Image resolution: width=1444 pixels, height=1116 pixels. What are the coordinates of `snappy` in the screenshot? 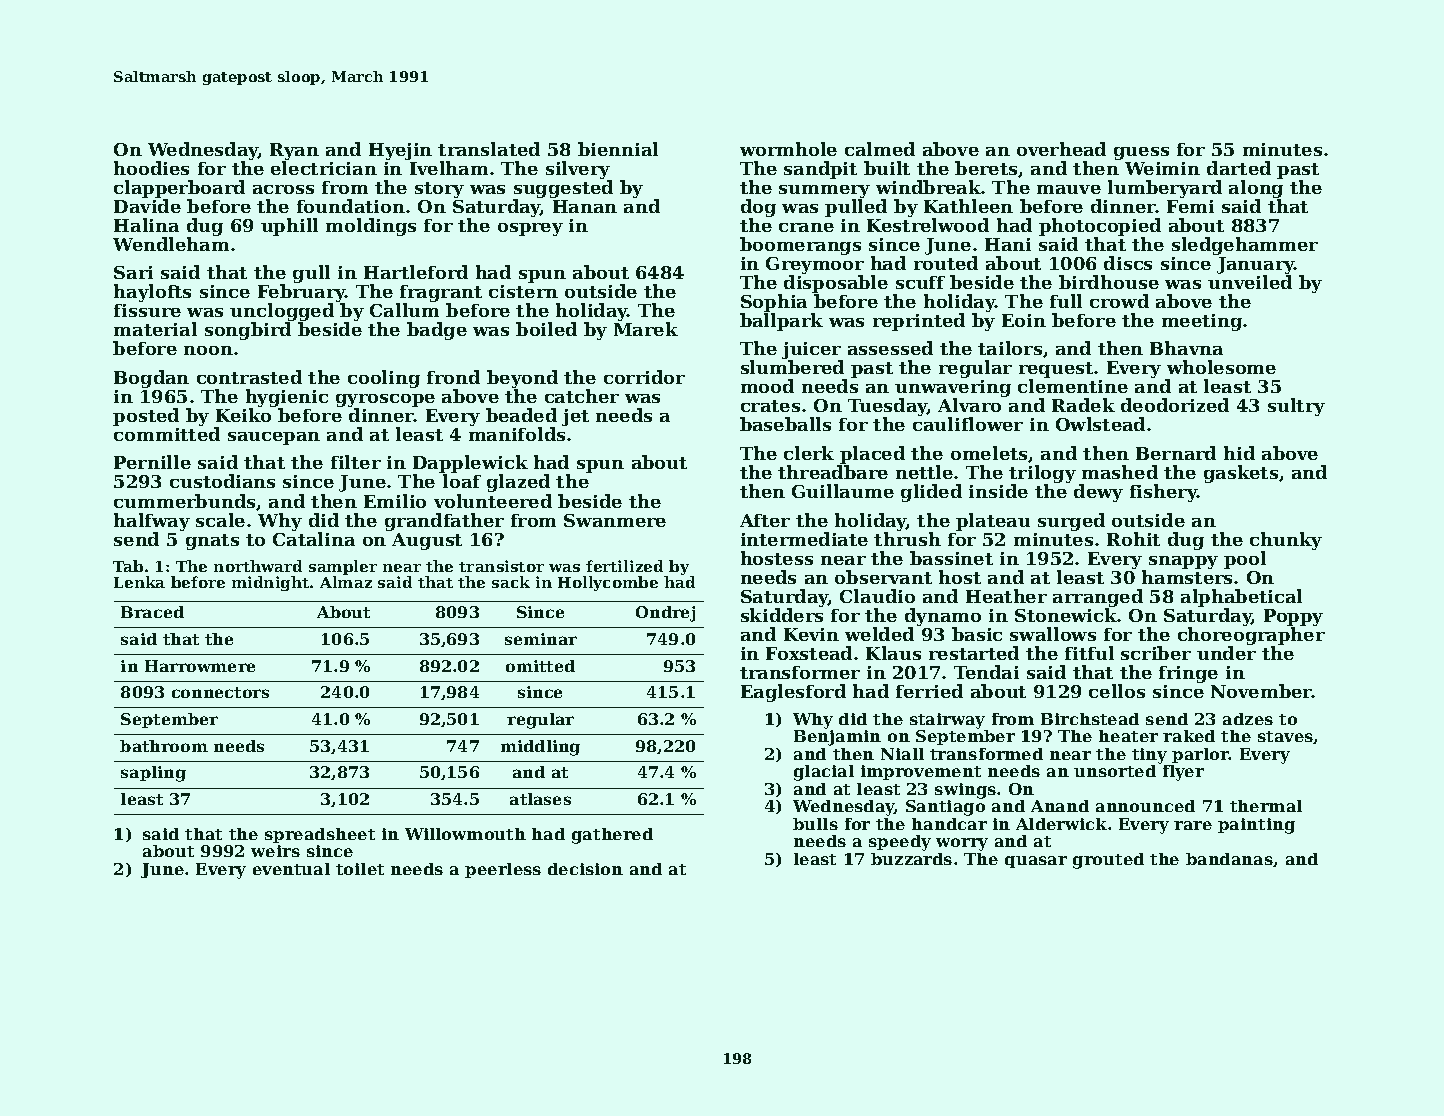 It's located at (1183, 562).
